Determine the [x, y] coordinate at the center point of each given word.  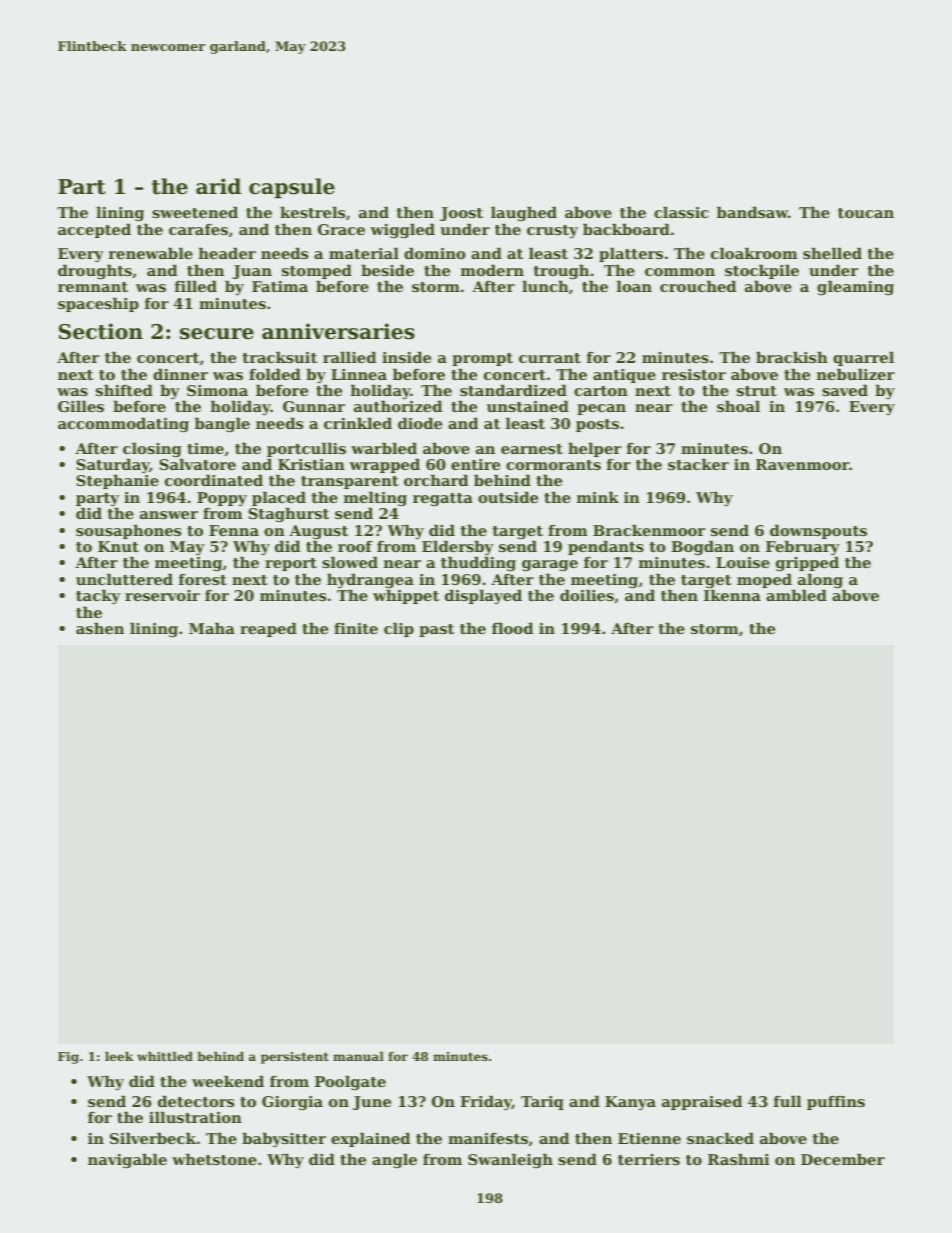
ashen [100, 628]
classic [681, 212]
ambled [796, 595]
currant [550, 358]
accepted [94, 231]
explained [370, 1140]
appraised [702, 1103]
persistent [295, 1058]
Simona [217, 390]
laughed [524, 214]
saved [845, 390]
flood [512, 628]
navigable [127, 1161]
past [436, 630]
